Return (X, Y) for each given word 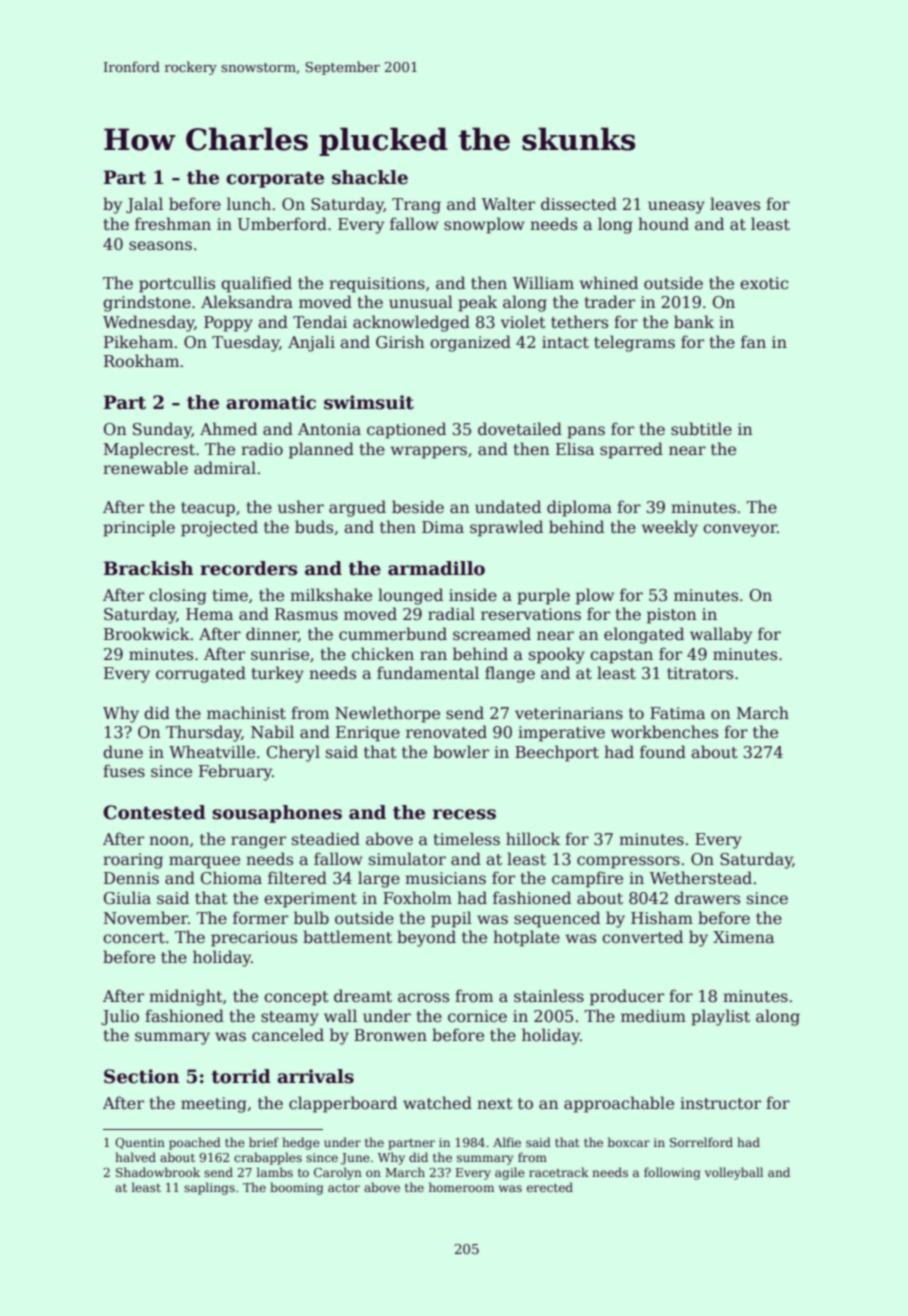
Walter (508, 204)
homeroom (461, 1187)
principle (139, 528)
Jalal (144, 205)
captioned (406, 430)
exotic (764, 283)
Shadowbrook (158, 1172)
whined (609, 282)
